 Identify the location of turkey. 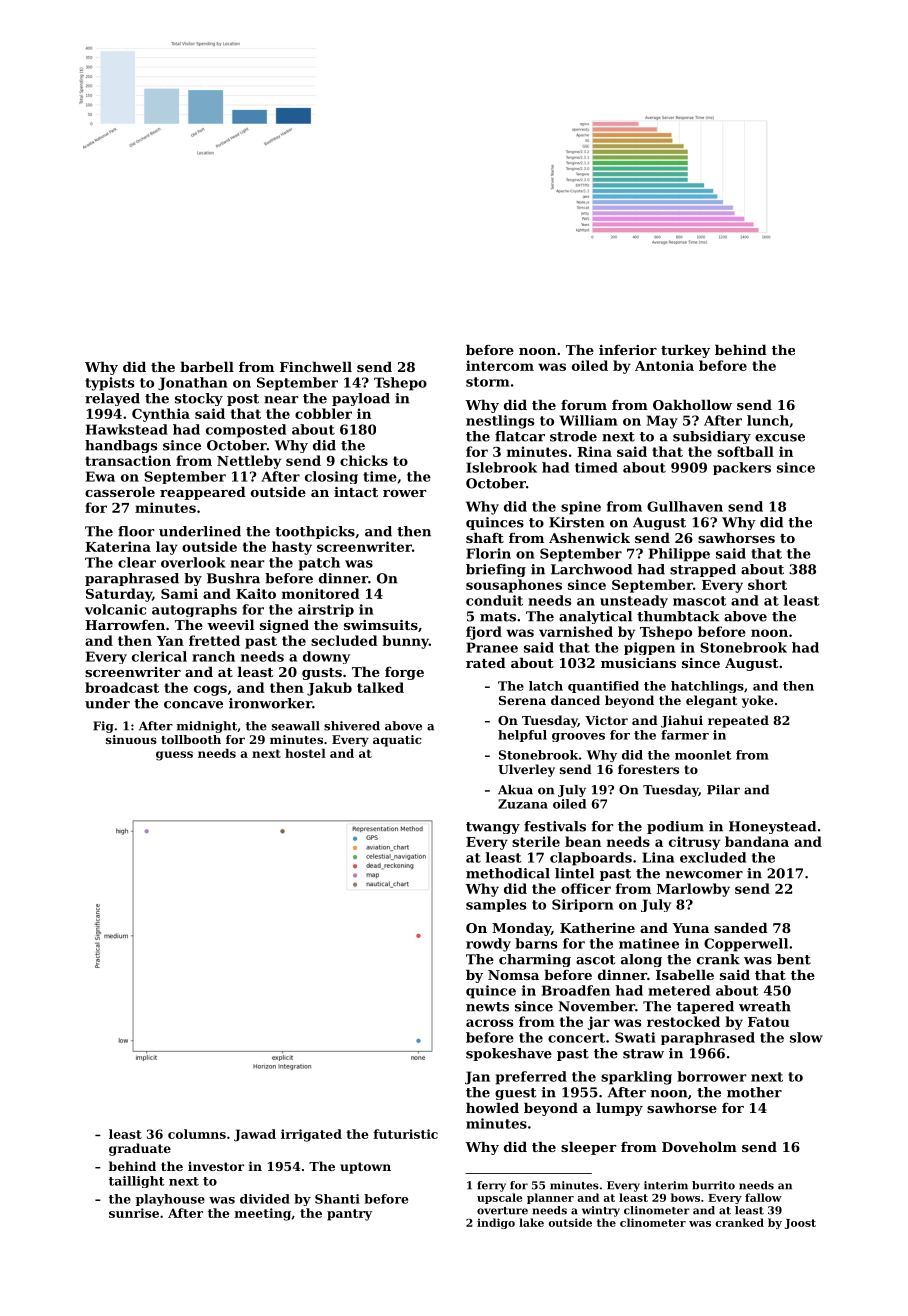
(685, 351).
